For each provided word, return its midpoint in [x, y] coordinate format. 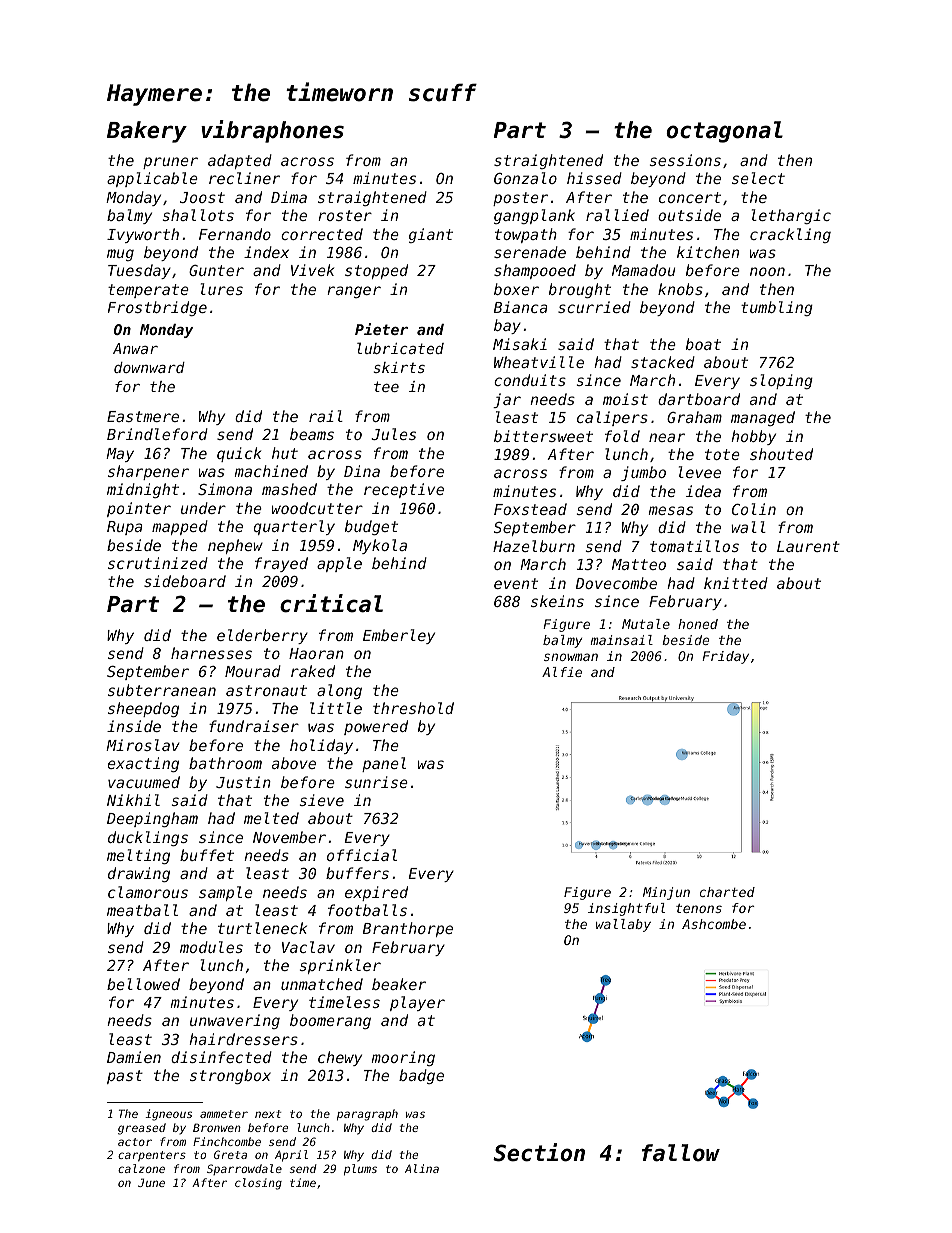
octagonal [724, 132]
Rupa [124, 528]
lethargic [791, 216]
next [268, 1114]
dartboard [699, 399]
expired [376, 893]
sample [226, 893]
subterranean [162, 690]
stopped [376, 271]
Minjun [666, 893]
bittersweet [543, 436]
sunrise [376, 782]
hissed [594, 178]
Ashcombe [714, 924]
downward [149, 367]
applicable [152, 179]
